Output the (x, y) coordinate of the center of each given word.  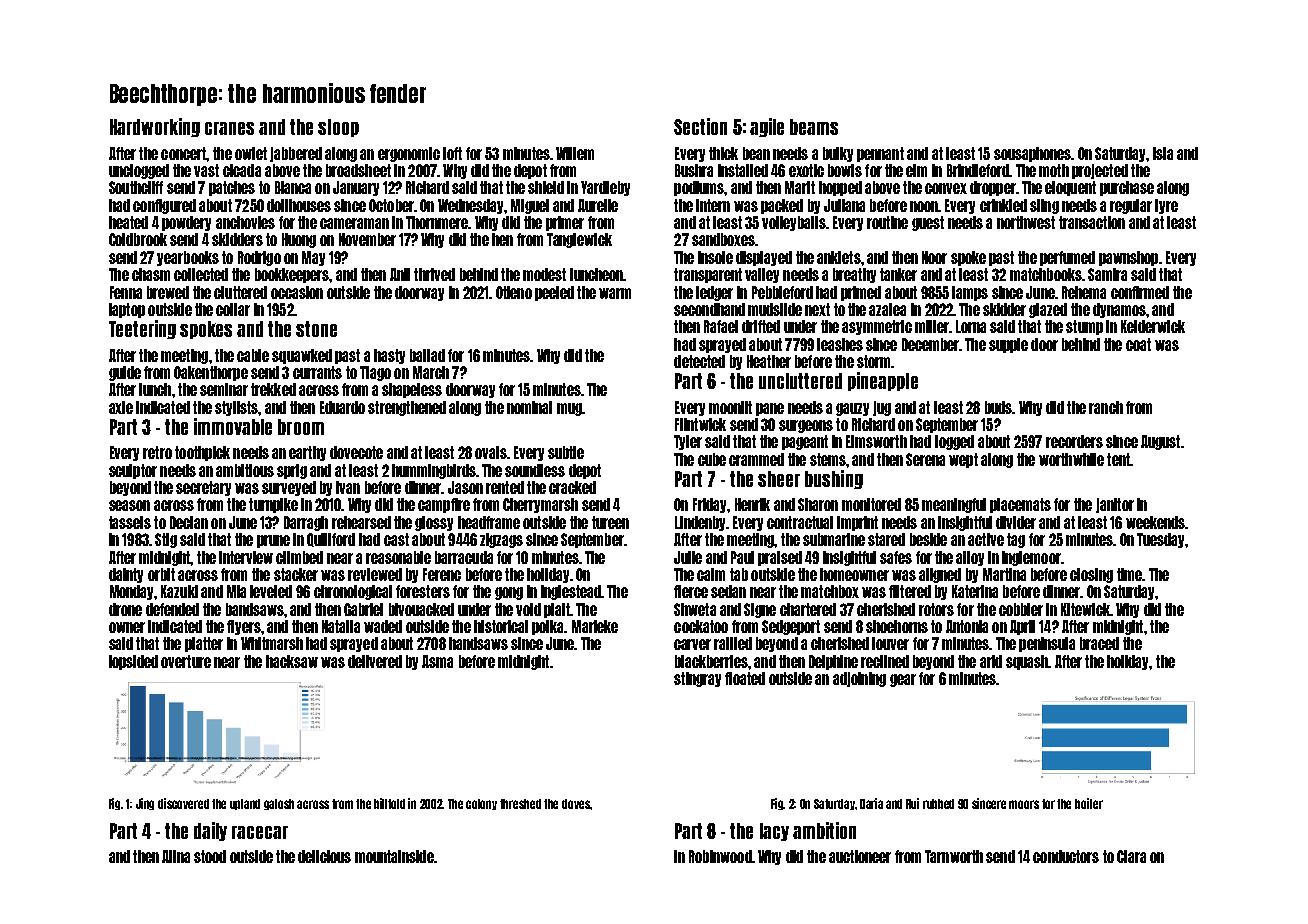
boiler (1089, 803)
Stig (166, 540)
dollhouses (299, 205)
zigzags (501, 540)
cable (253, 355)
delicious (324, 856)
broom (301, 427)
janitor (1115, 505)
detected (699, 361)
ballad (427, 355)
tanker (898, 274)
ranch (1106, 407)
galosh (279, 804)
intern (713, 205)
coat (1138, 344)
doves (576, 804)
